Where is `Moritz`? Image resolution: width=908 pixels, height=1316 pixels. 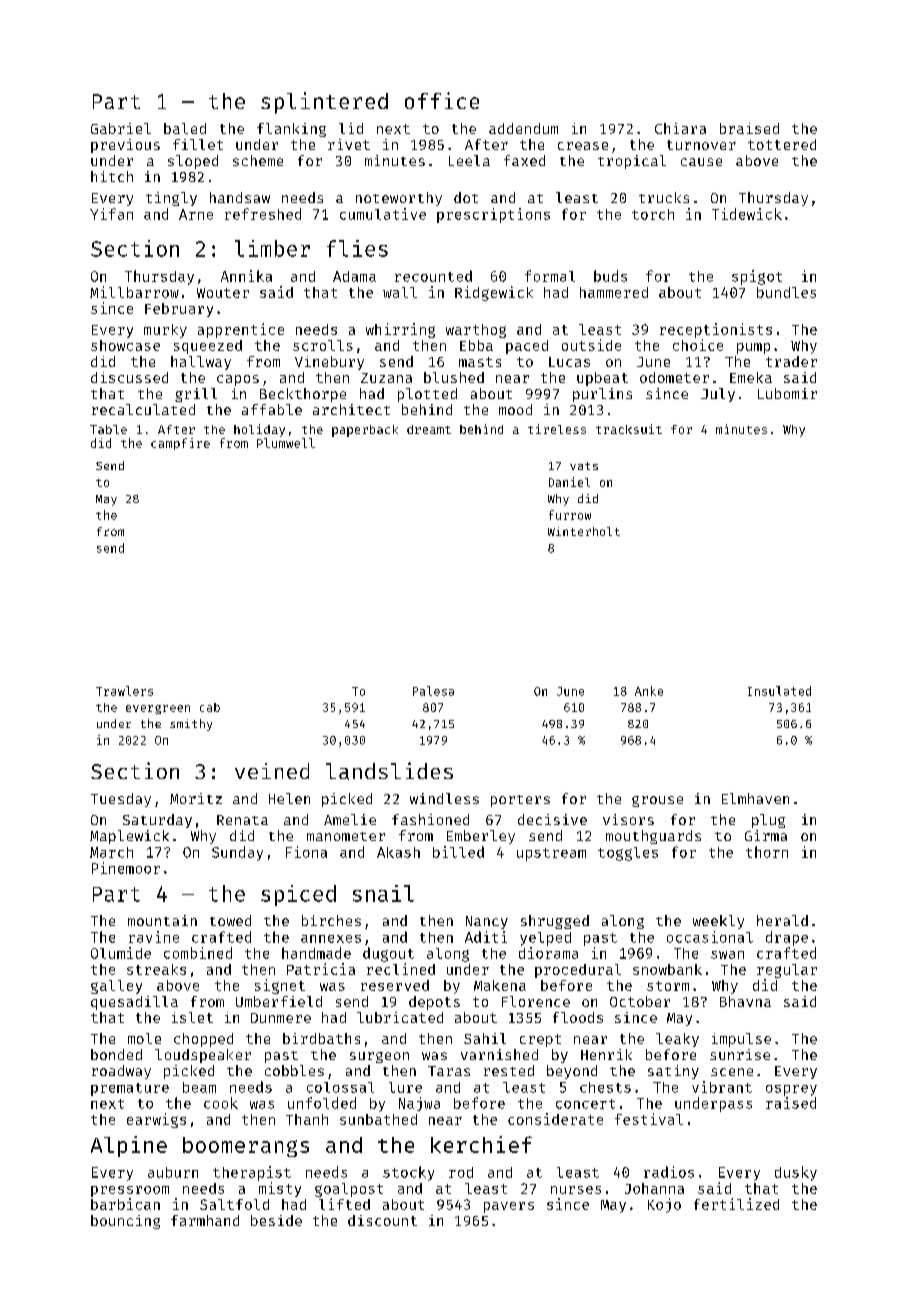
Moritz is located at coordinates (196, 798).
